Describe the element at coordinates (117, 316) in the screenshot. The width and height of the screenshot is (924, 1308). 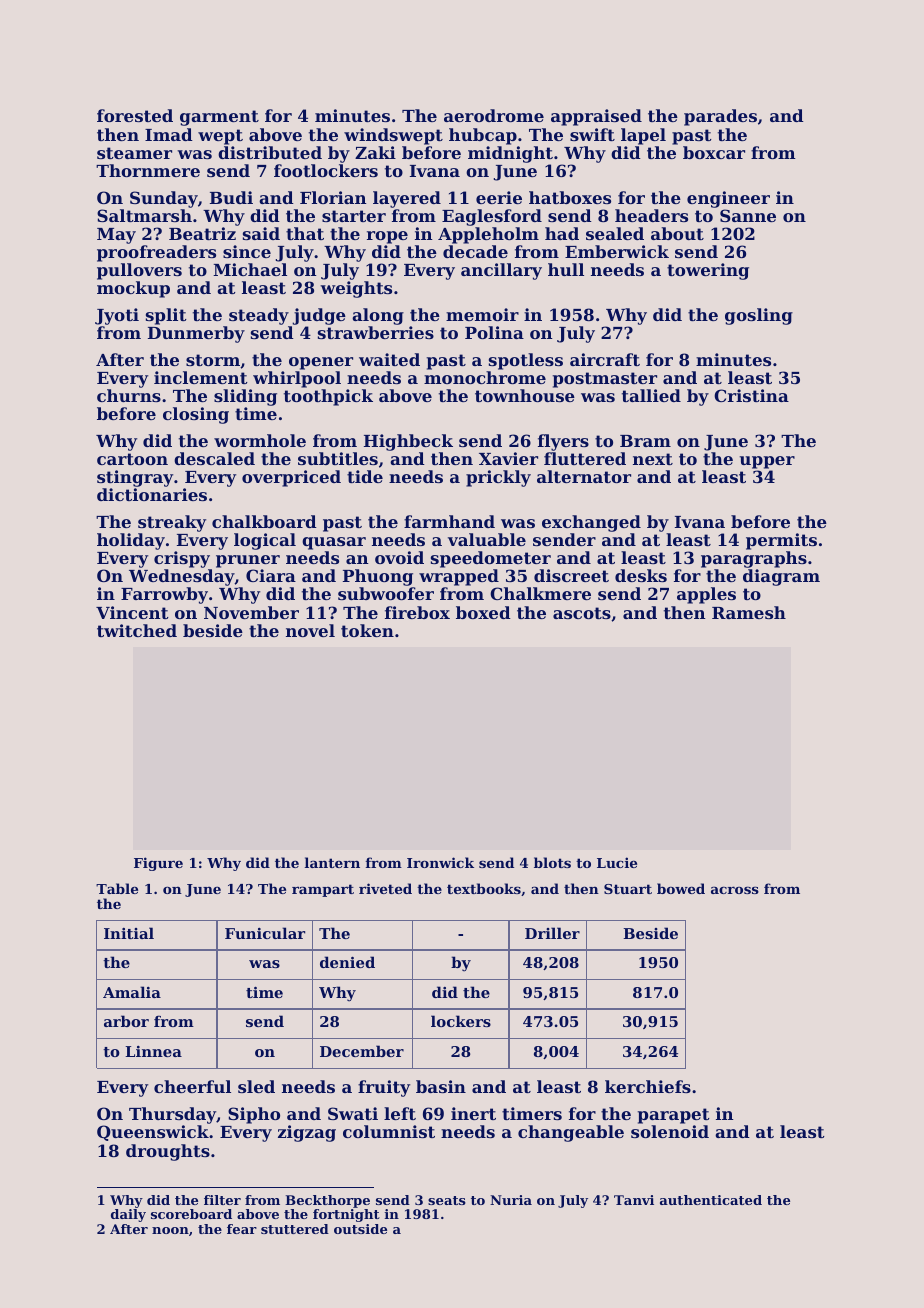
I see `Jyoti` at that location.
